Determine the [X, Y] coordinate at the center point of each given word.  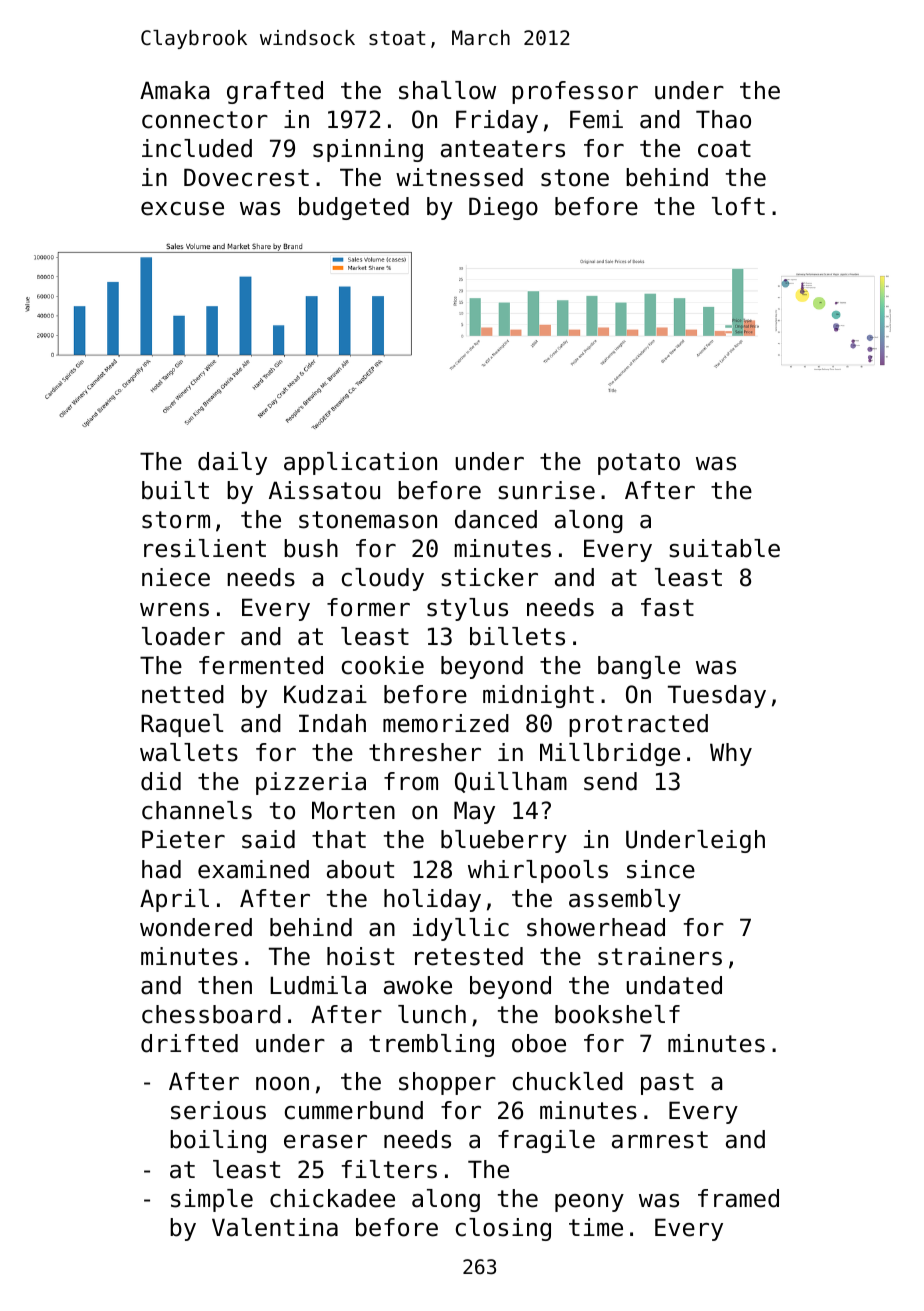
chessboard [211, 1014]
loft [738, 206]
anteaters [503, 149]
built [175, 490]
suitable [724, 548]
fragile [546, 1141]
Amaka [174, 90]
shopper [447, 1083]
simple [212, 1200]
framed [738, 1198]
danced [496, 519]
